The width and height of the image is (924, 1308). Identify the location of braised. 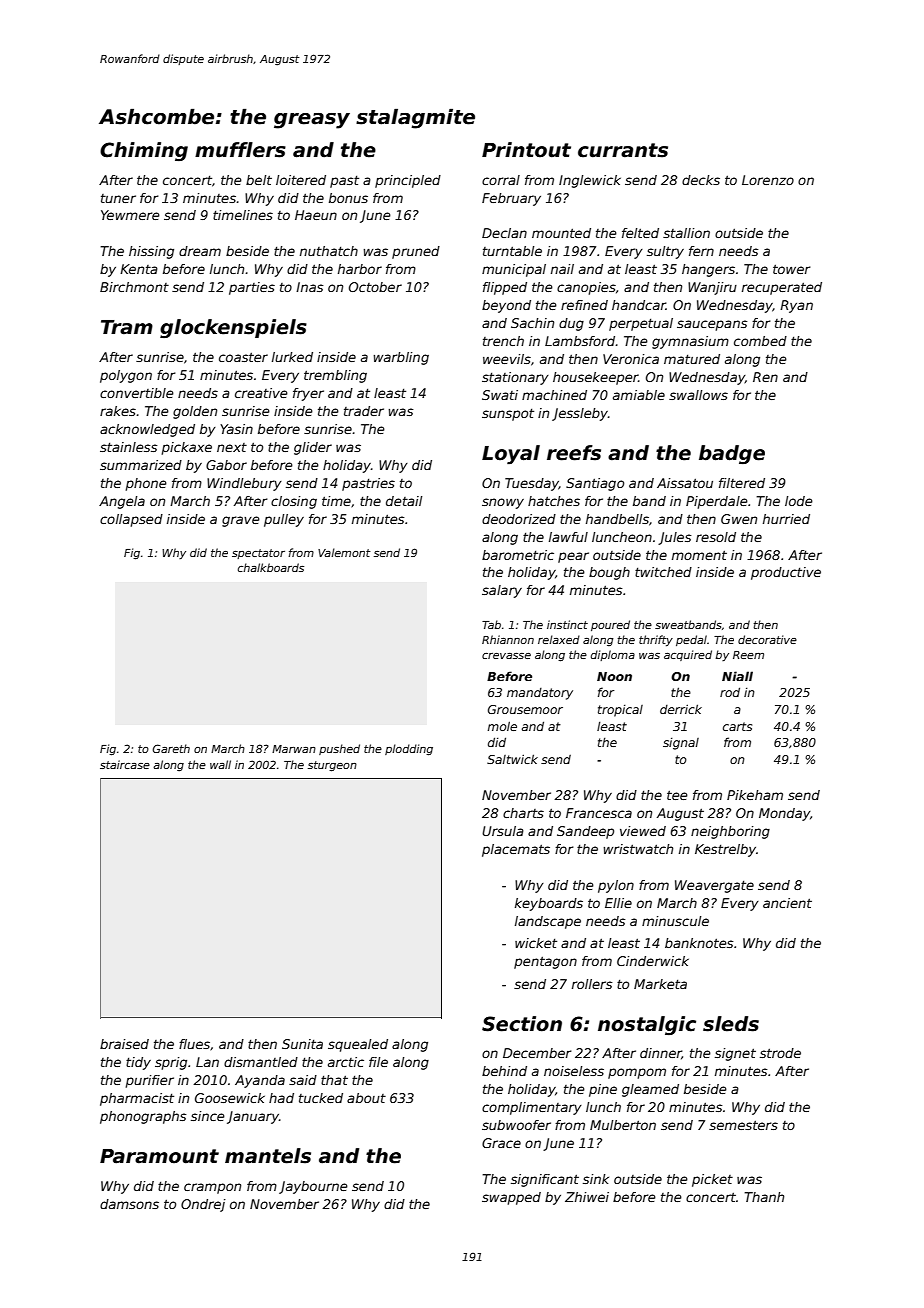
(124, 1044).
